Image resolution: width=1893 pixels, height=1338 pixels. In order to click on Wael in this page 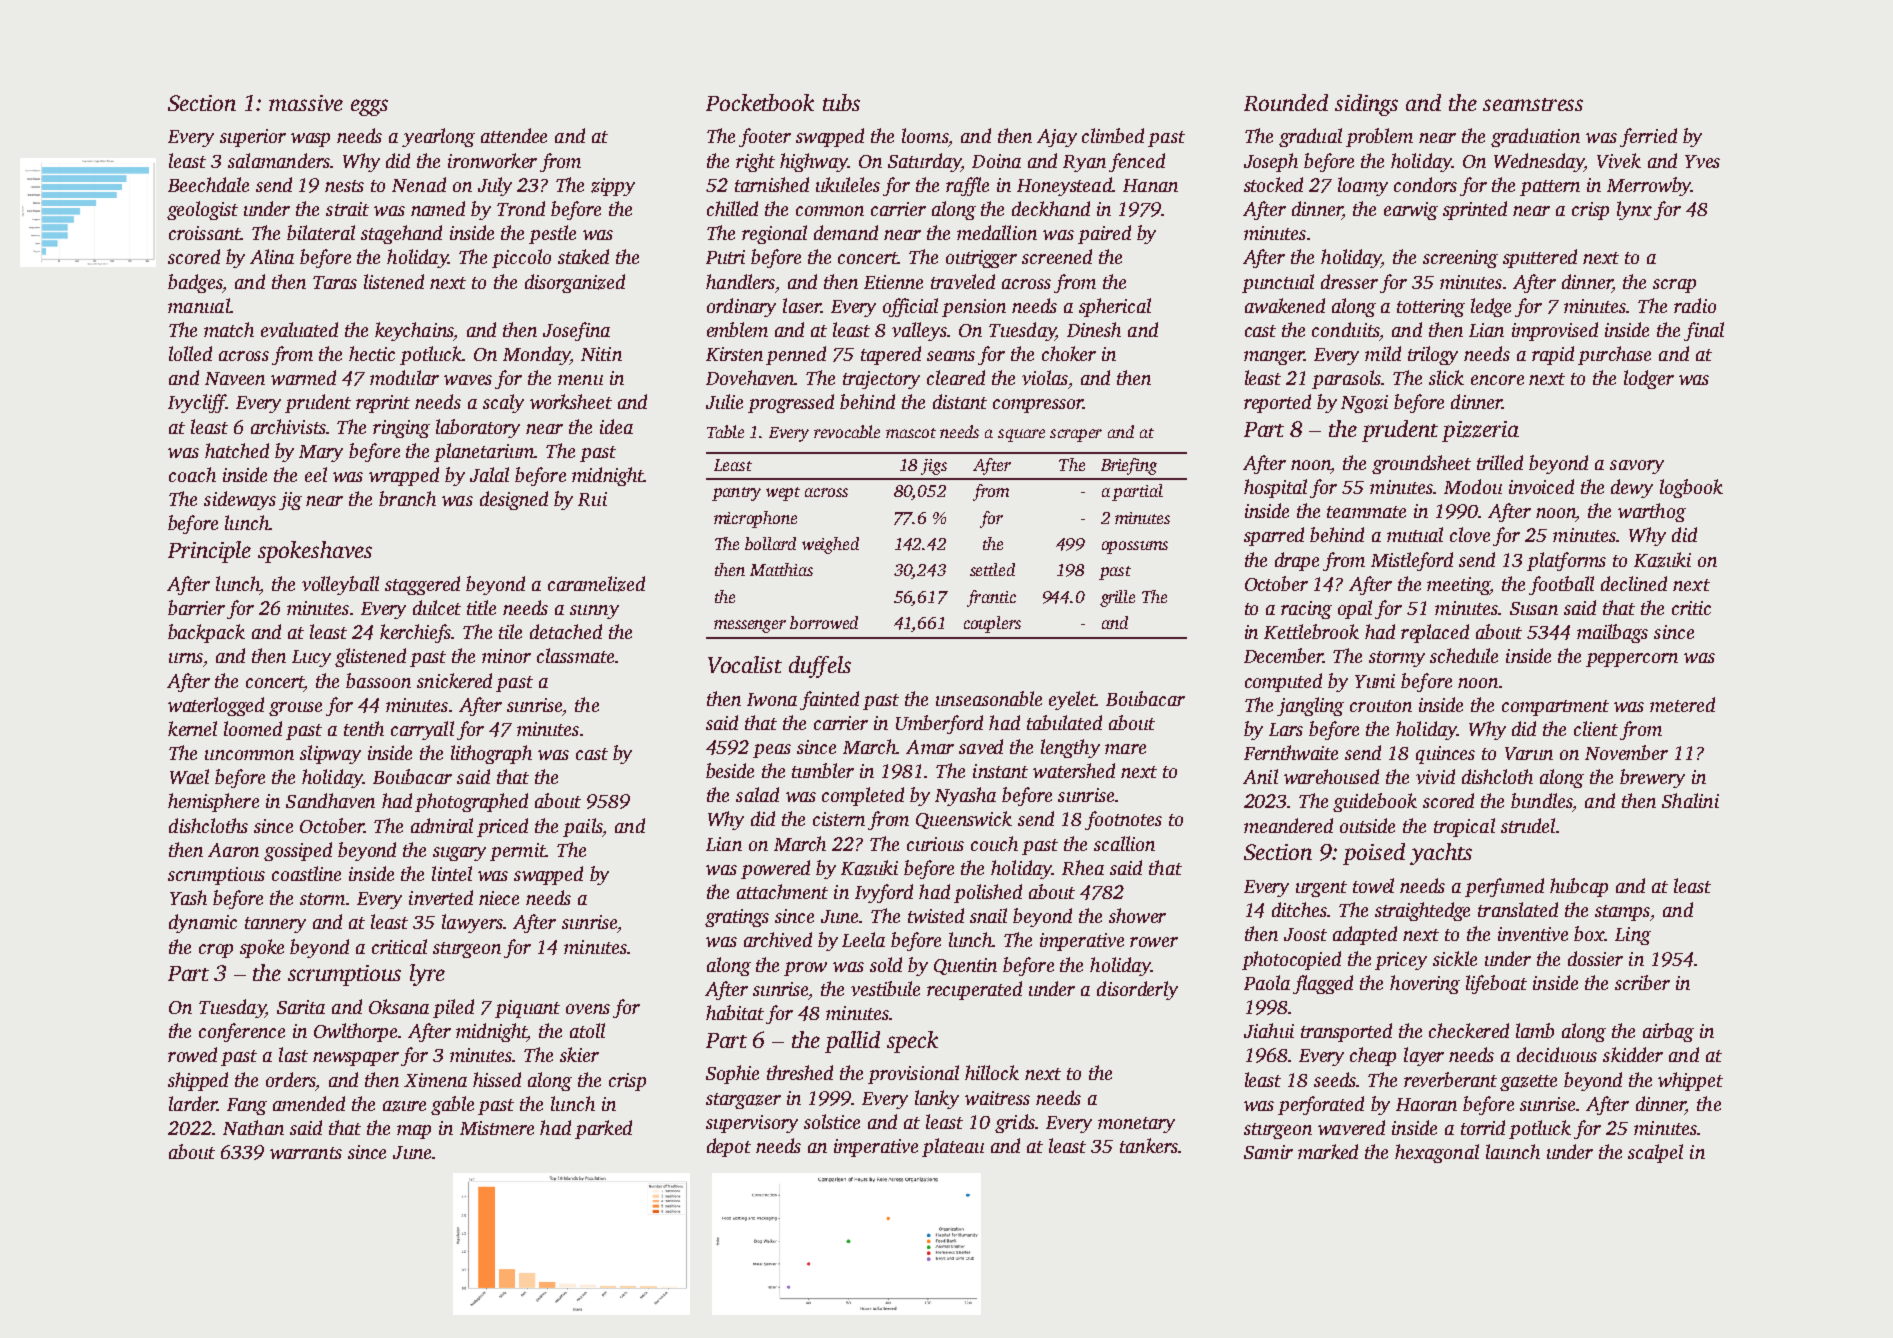, I will do `click(189, 776)`.
